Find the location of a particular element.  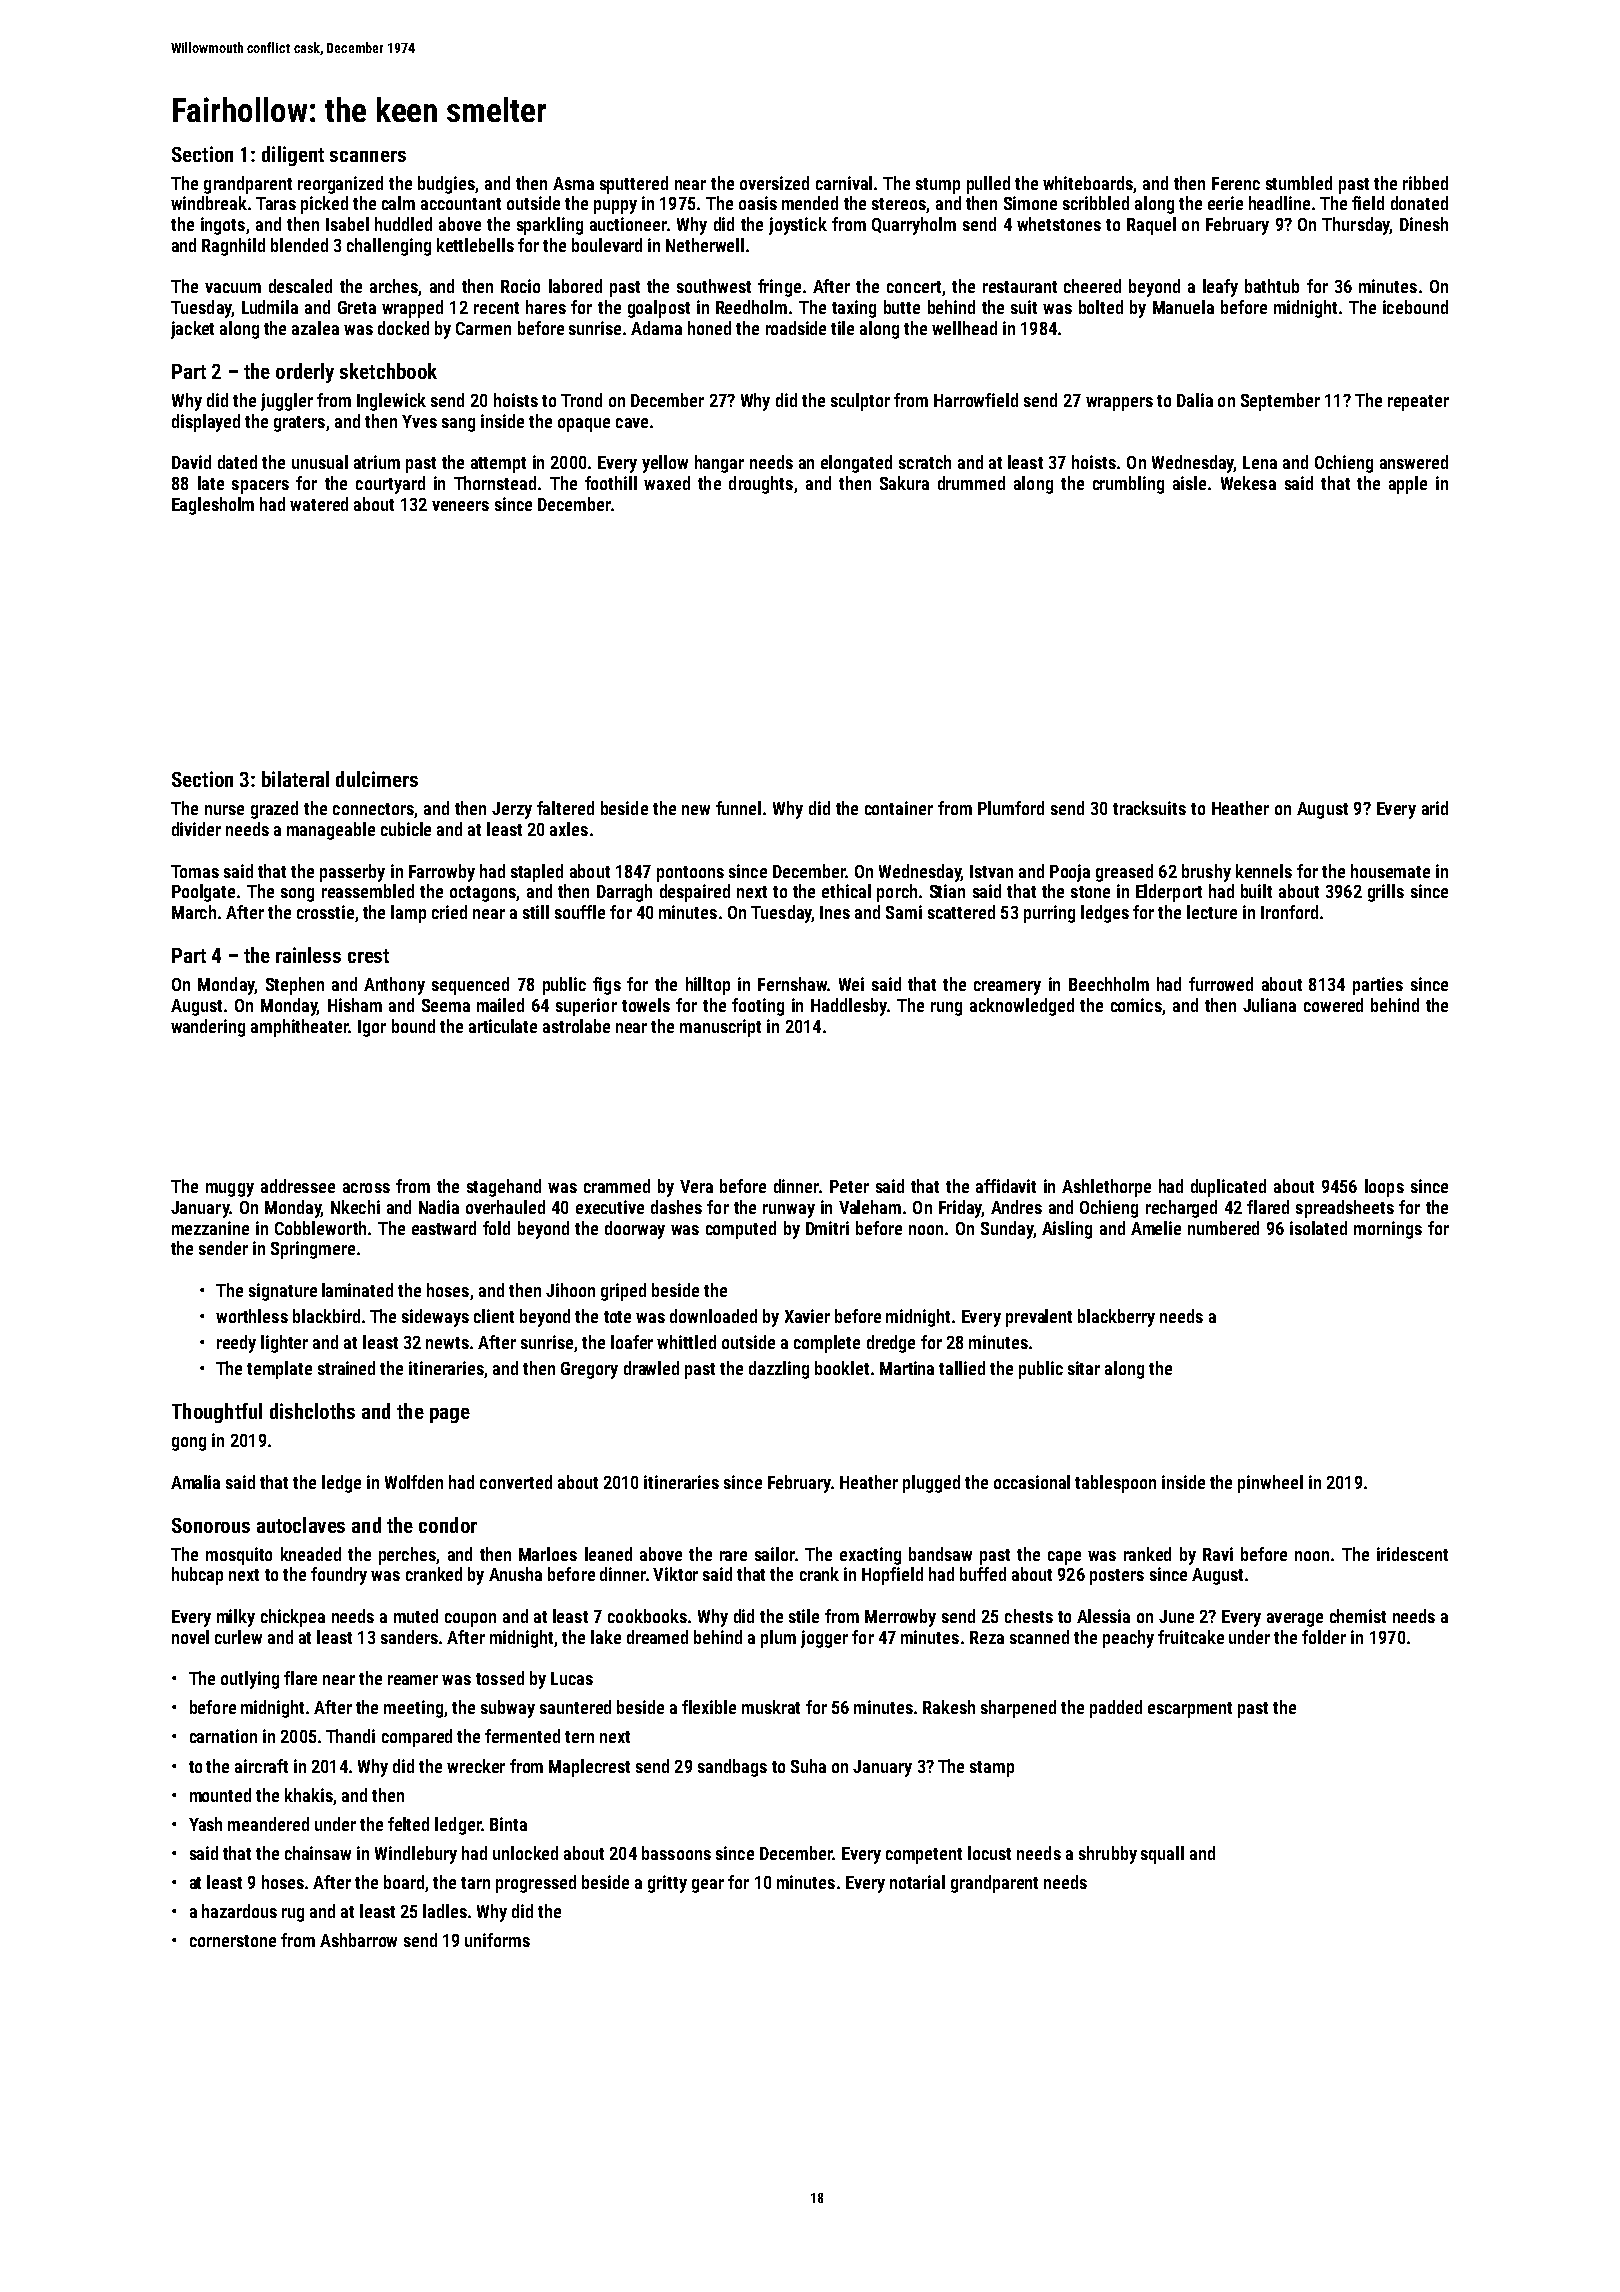

towels is located at coordinates (646, 1005).
